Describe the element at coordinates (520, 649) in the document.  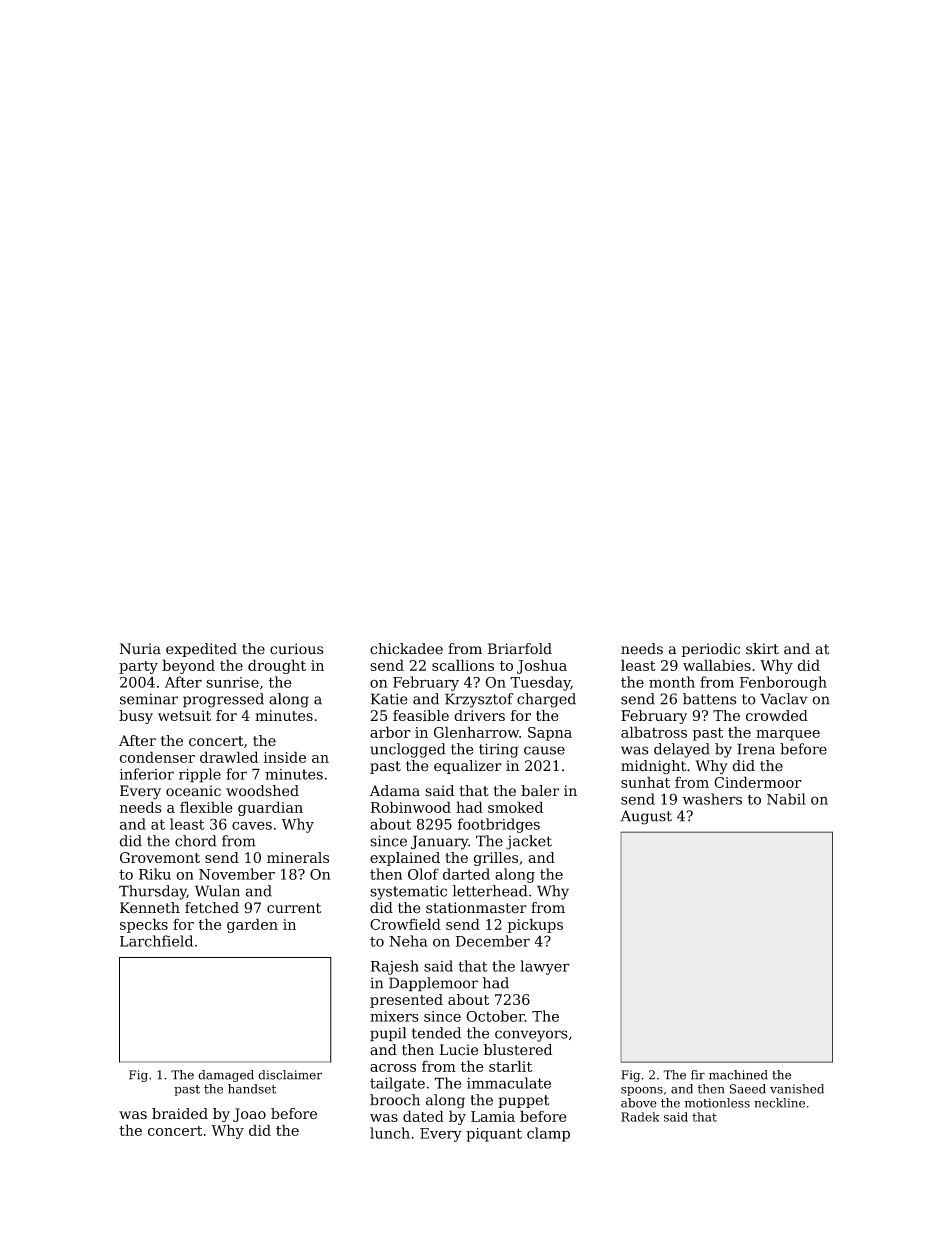
I see `Briarfold` at that location.
